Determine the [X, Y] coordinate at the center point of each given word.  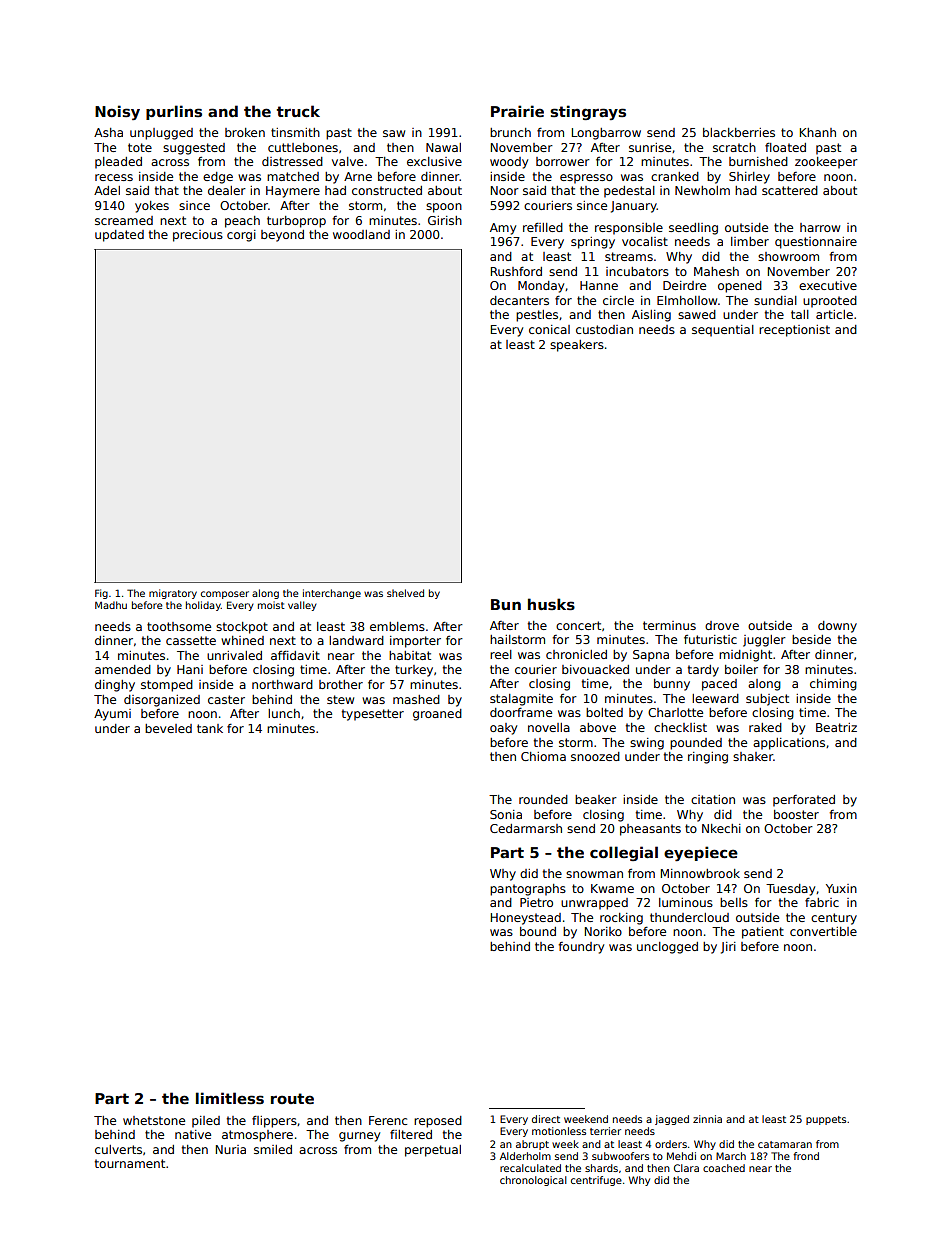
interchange [332, 594]
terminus [669, 625]
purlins [174, 112]
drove [722, 625]
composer [225, 595]
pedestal [629, 192]
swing [647, 744]
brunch [510, 132]
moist [271, 605]
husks [551, 604]
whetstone [154, 1120]
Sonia [506, 814]
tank [210, 728]
